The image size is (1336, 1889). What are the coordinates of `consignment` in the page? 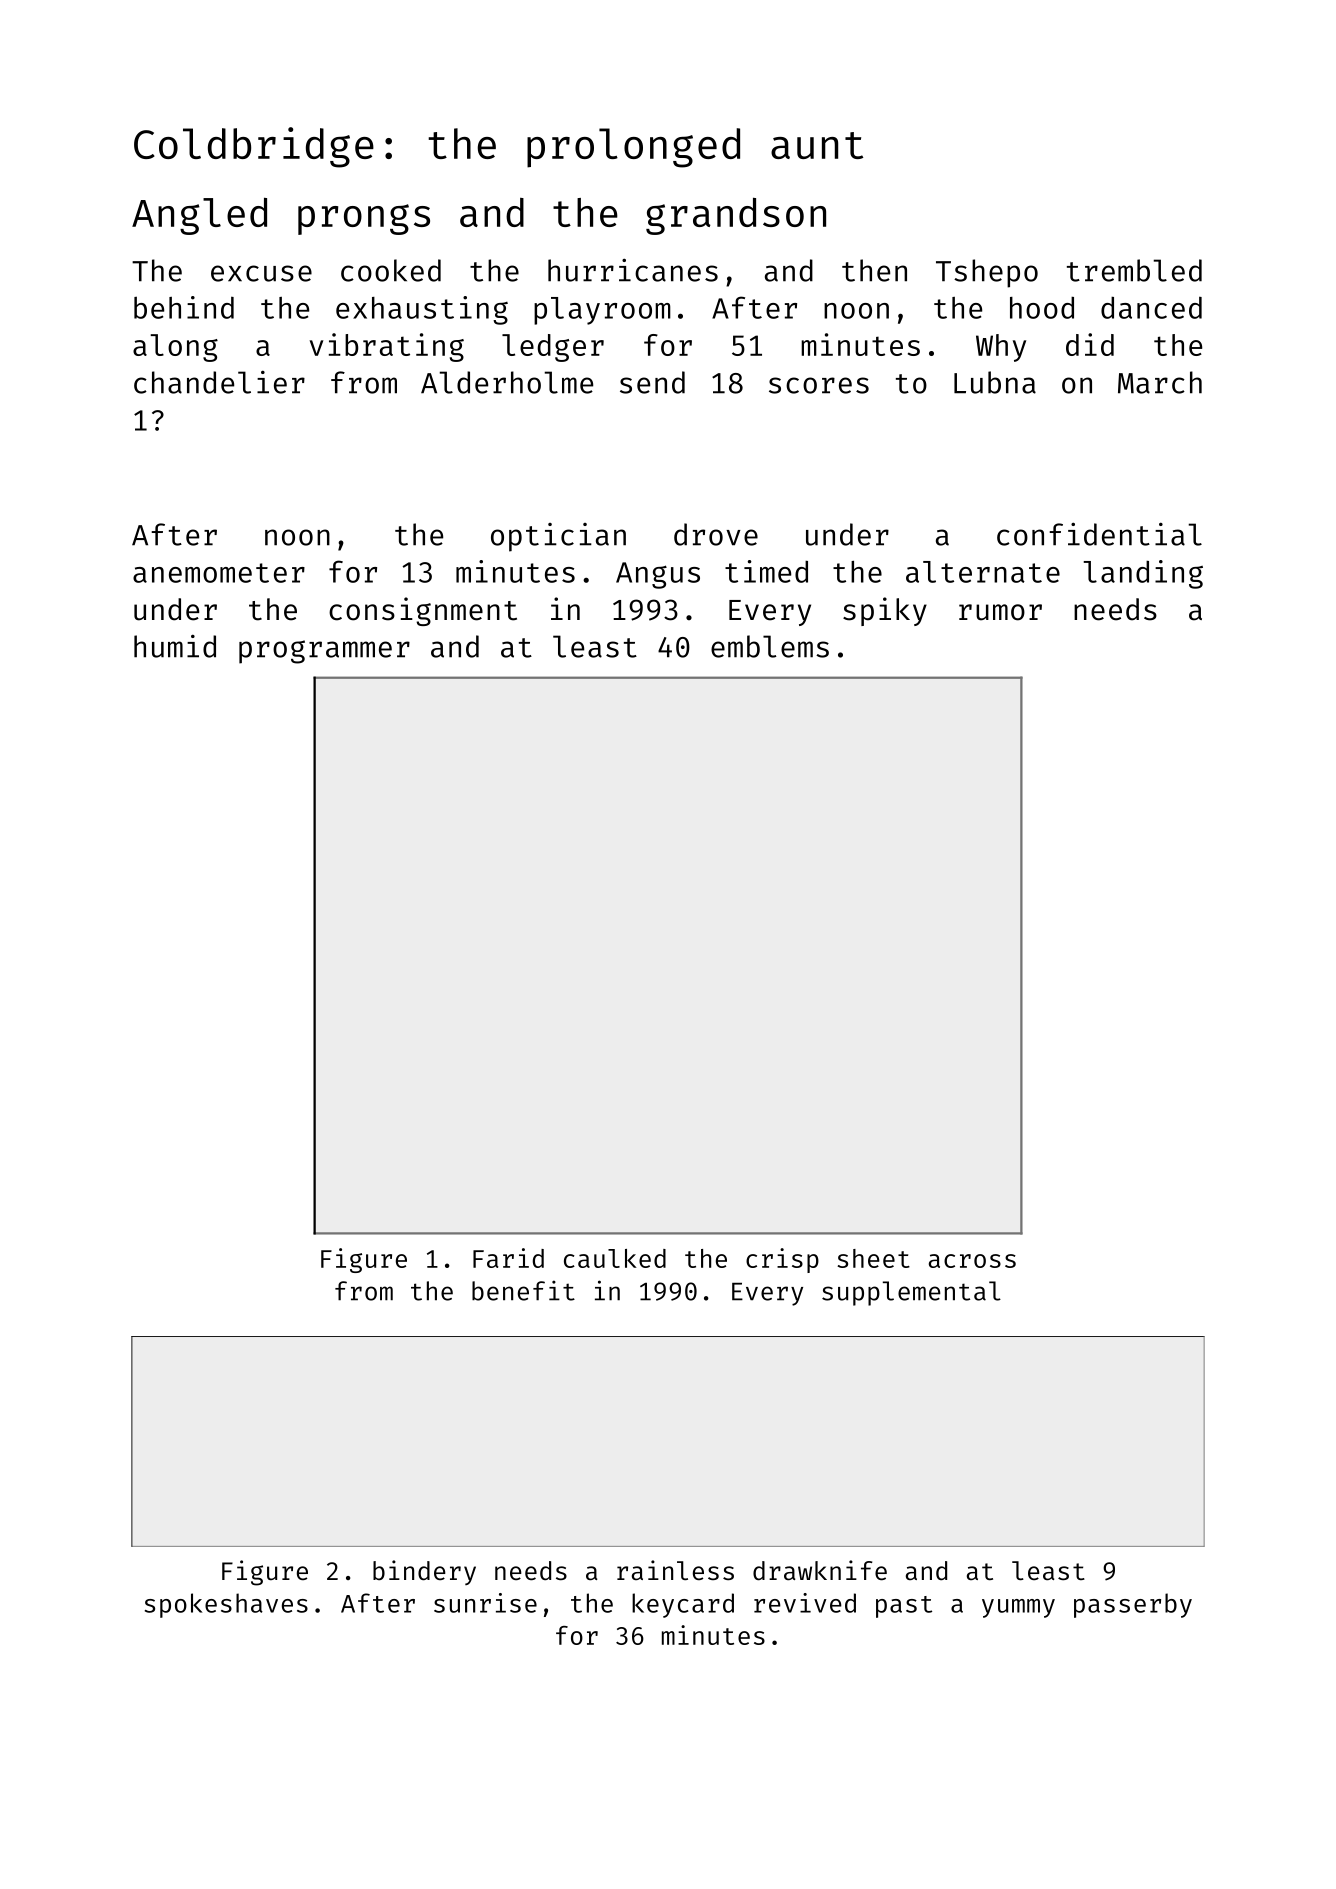 It's located at (423, 611).
